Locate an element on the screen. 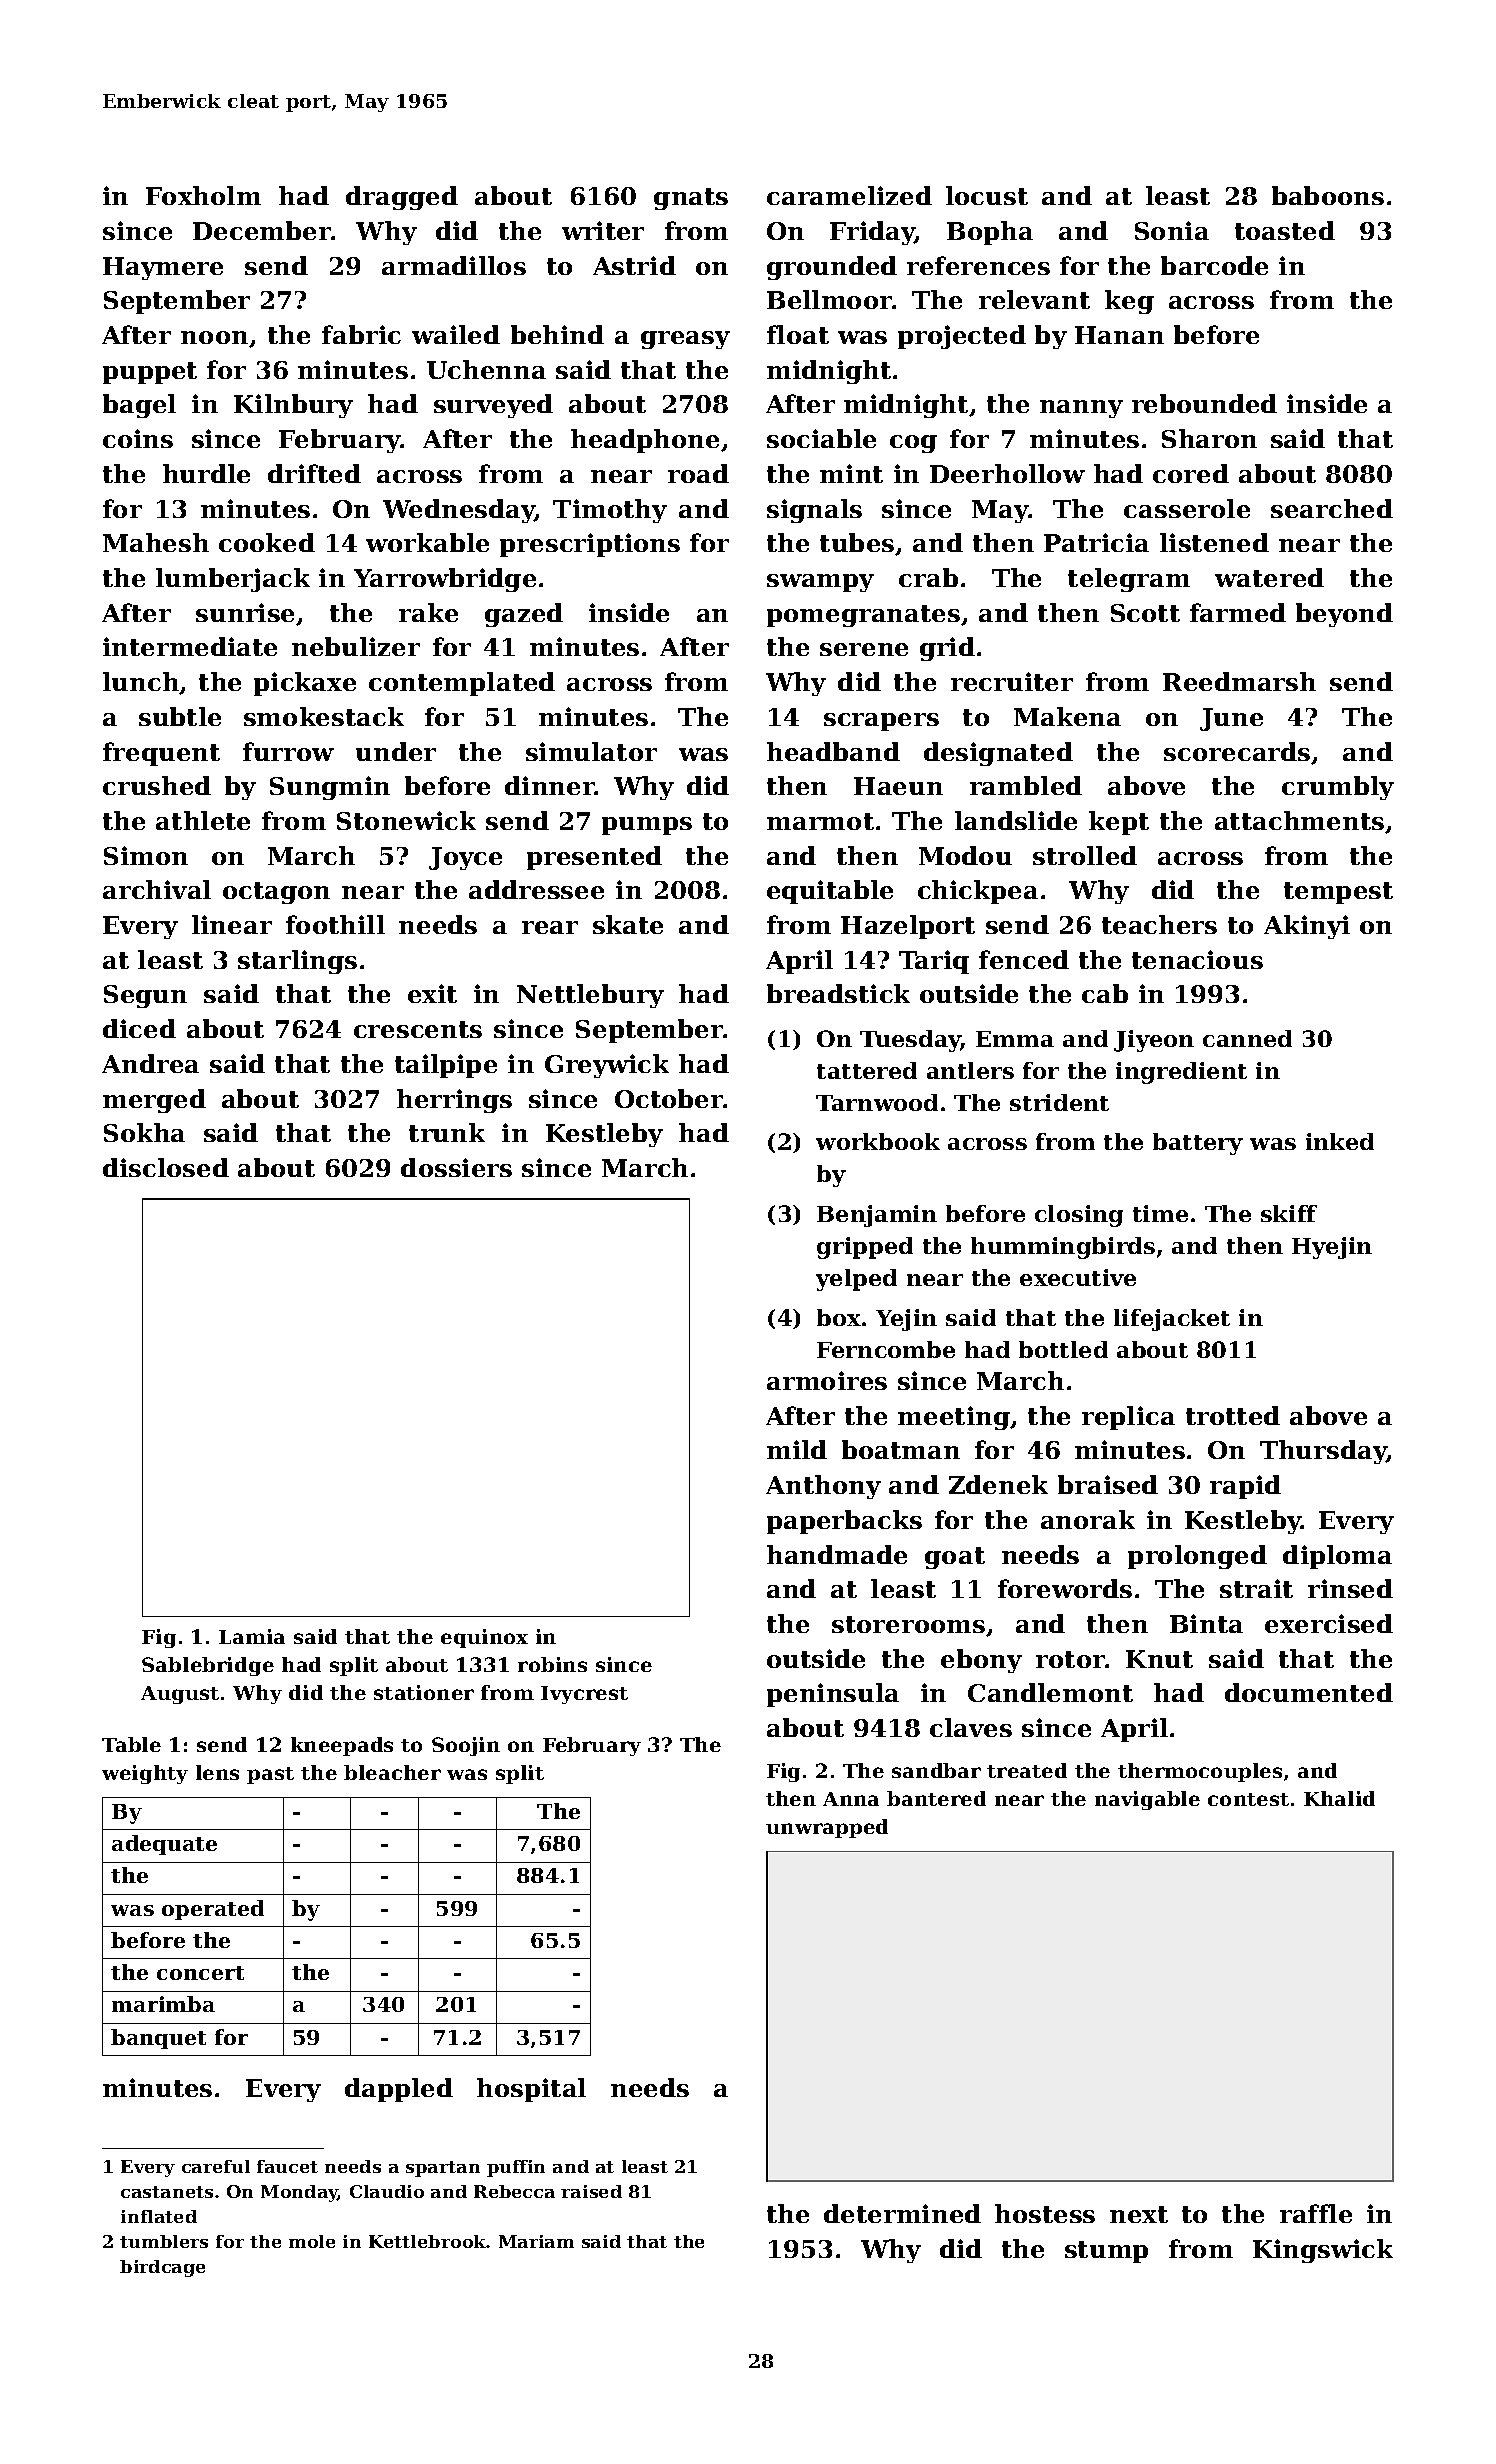 The height and width of the screenshot is (2464, 1496). beyond is located at coordinates (1344, 615).
